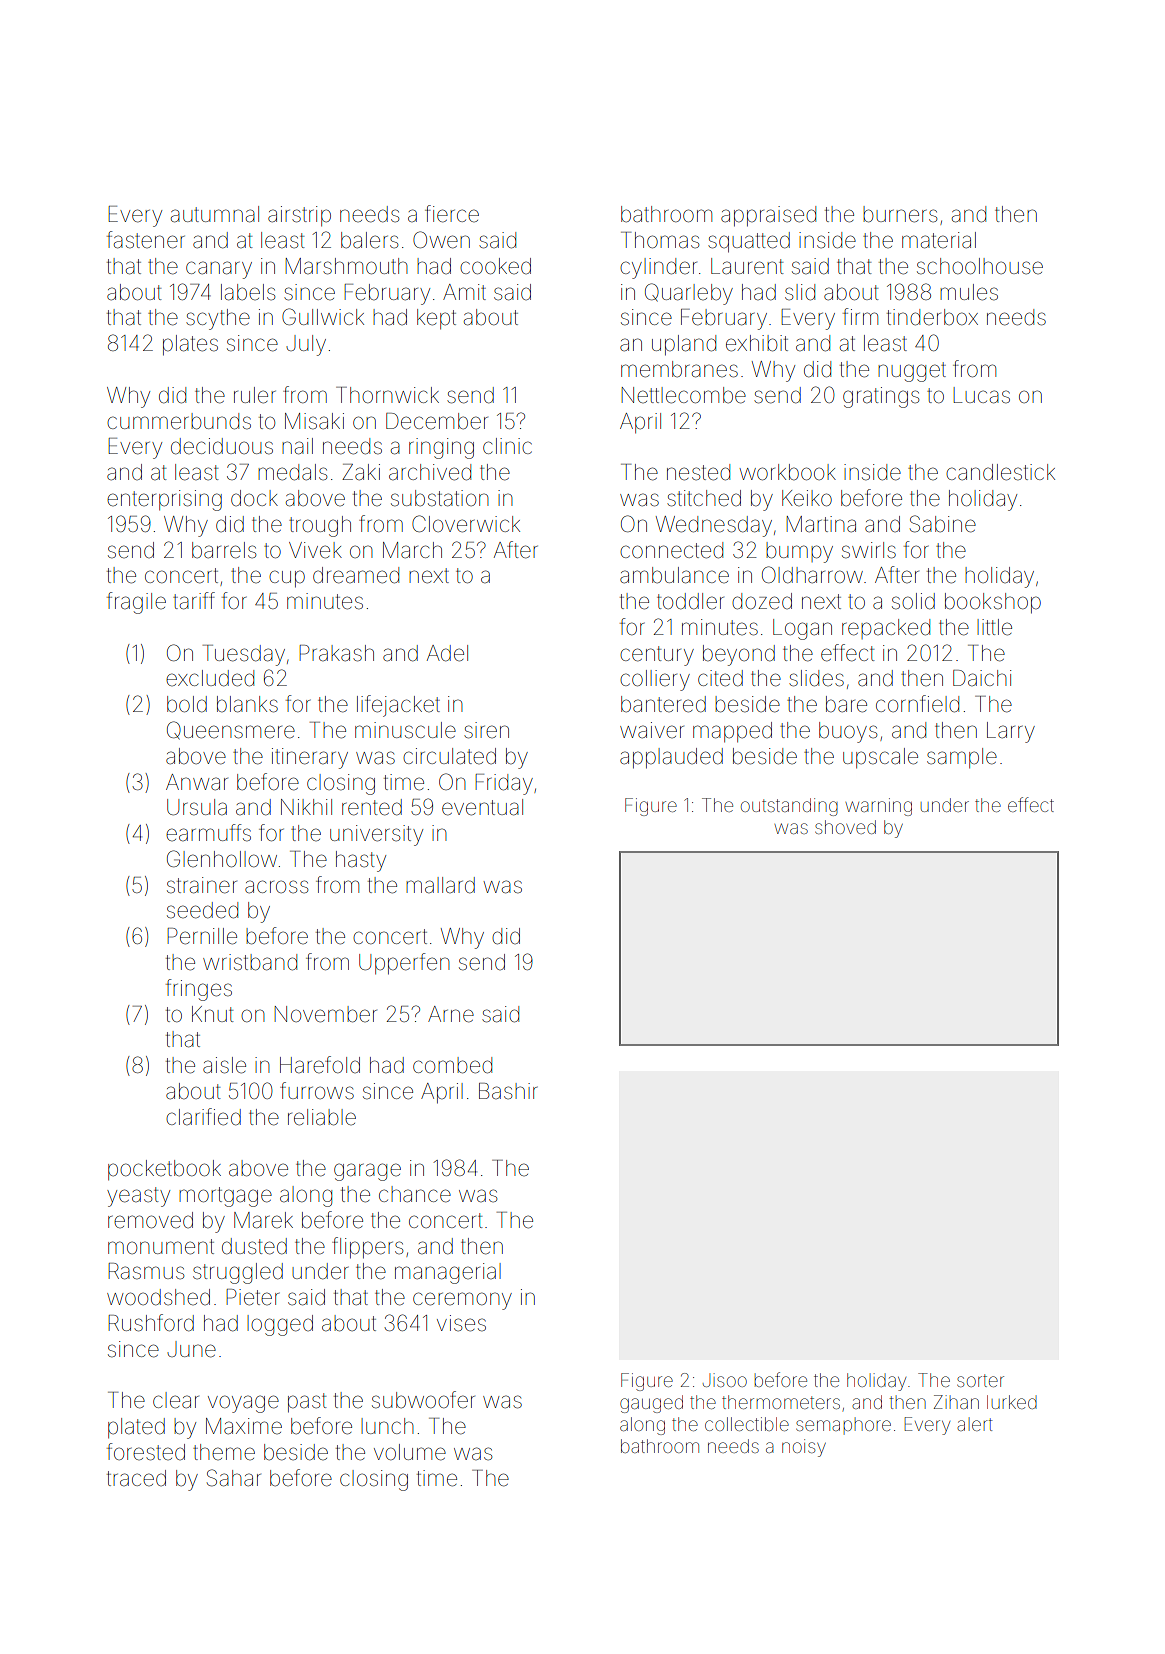 Image resolution: width=1165 pixels, height=1654 pixels. What do you see at coordinates (495, 266) in the image?
I see `cooked` at bounding box center [495, 266].
